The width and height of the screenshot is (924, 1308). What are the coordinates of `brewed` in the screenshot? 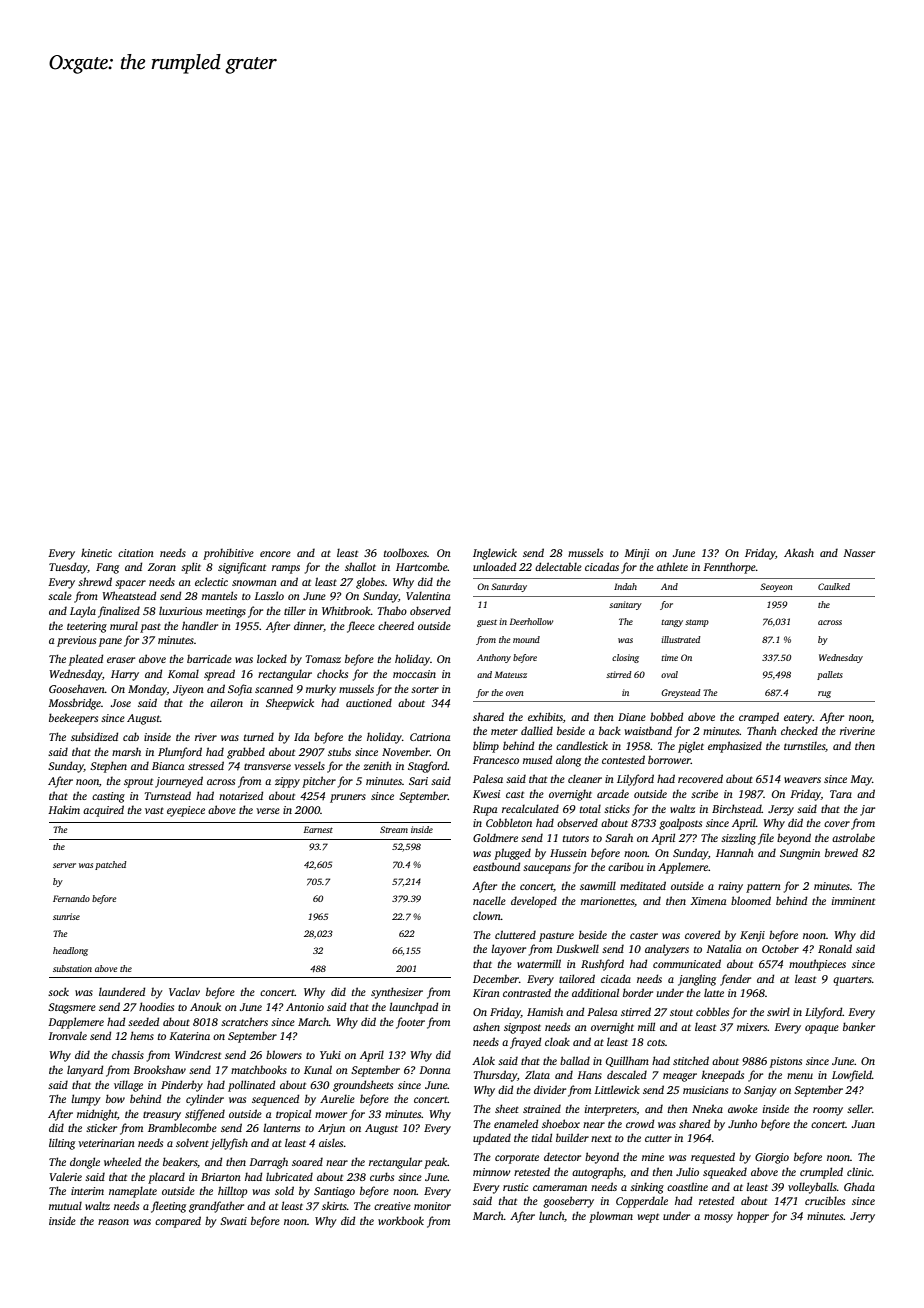 It's located at (841, 852).
